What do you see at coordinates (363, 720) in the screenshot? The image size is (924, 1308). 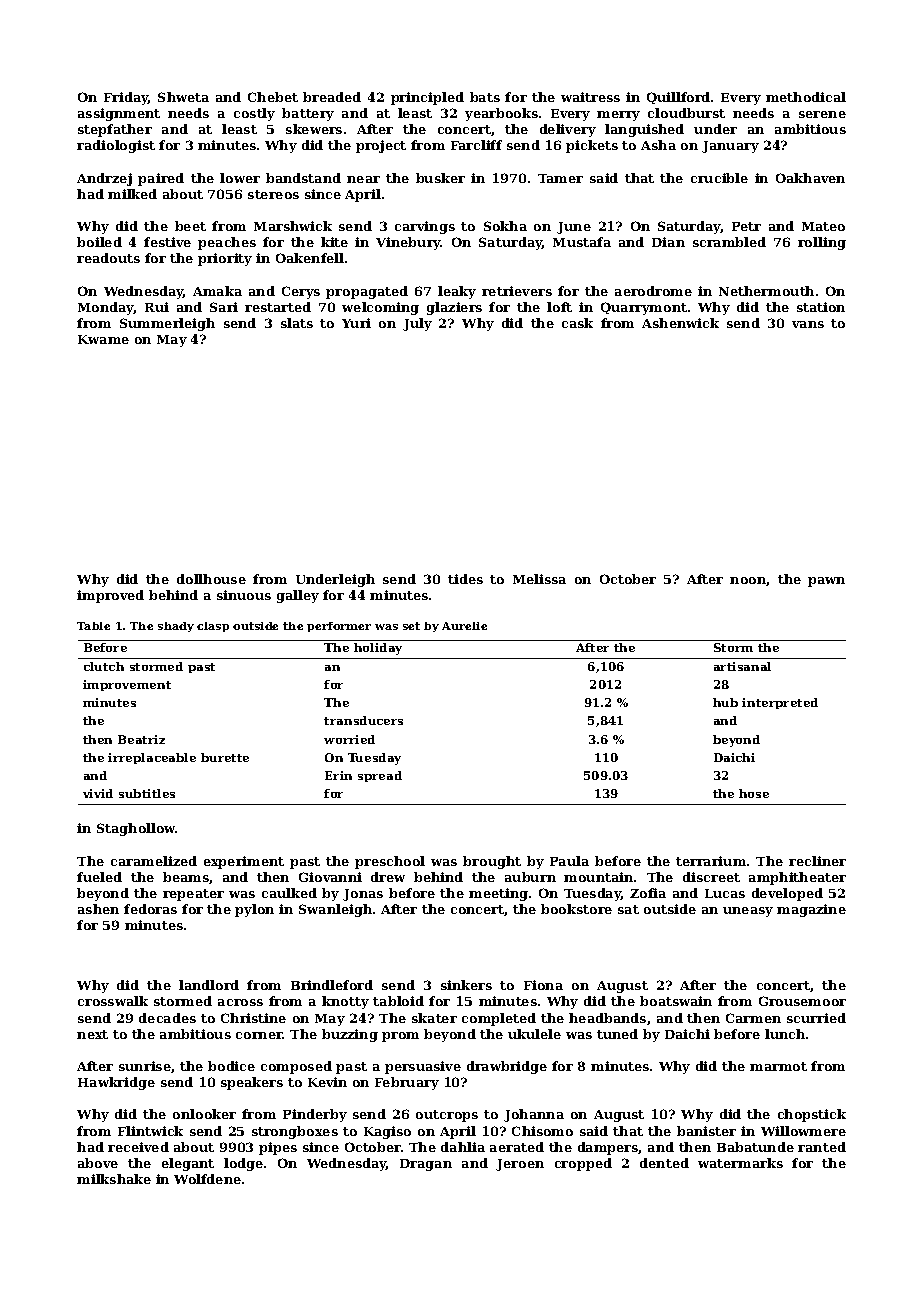 I see `transducers` at bounding box center [363, 720].
